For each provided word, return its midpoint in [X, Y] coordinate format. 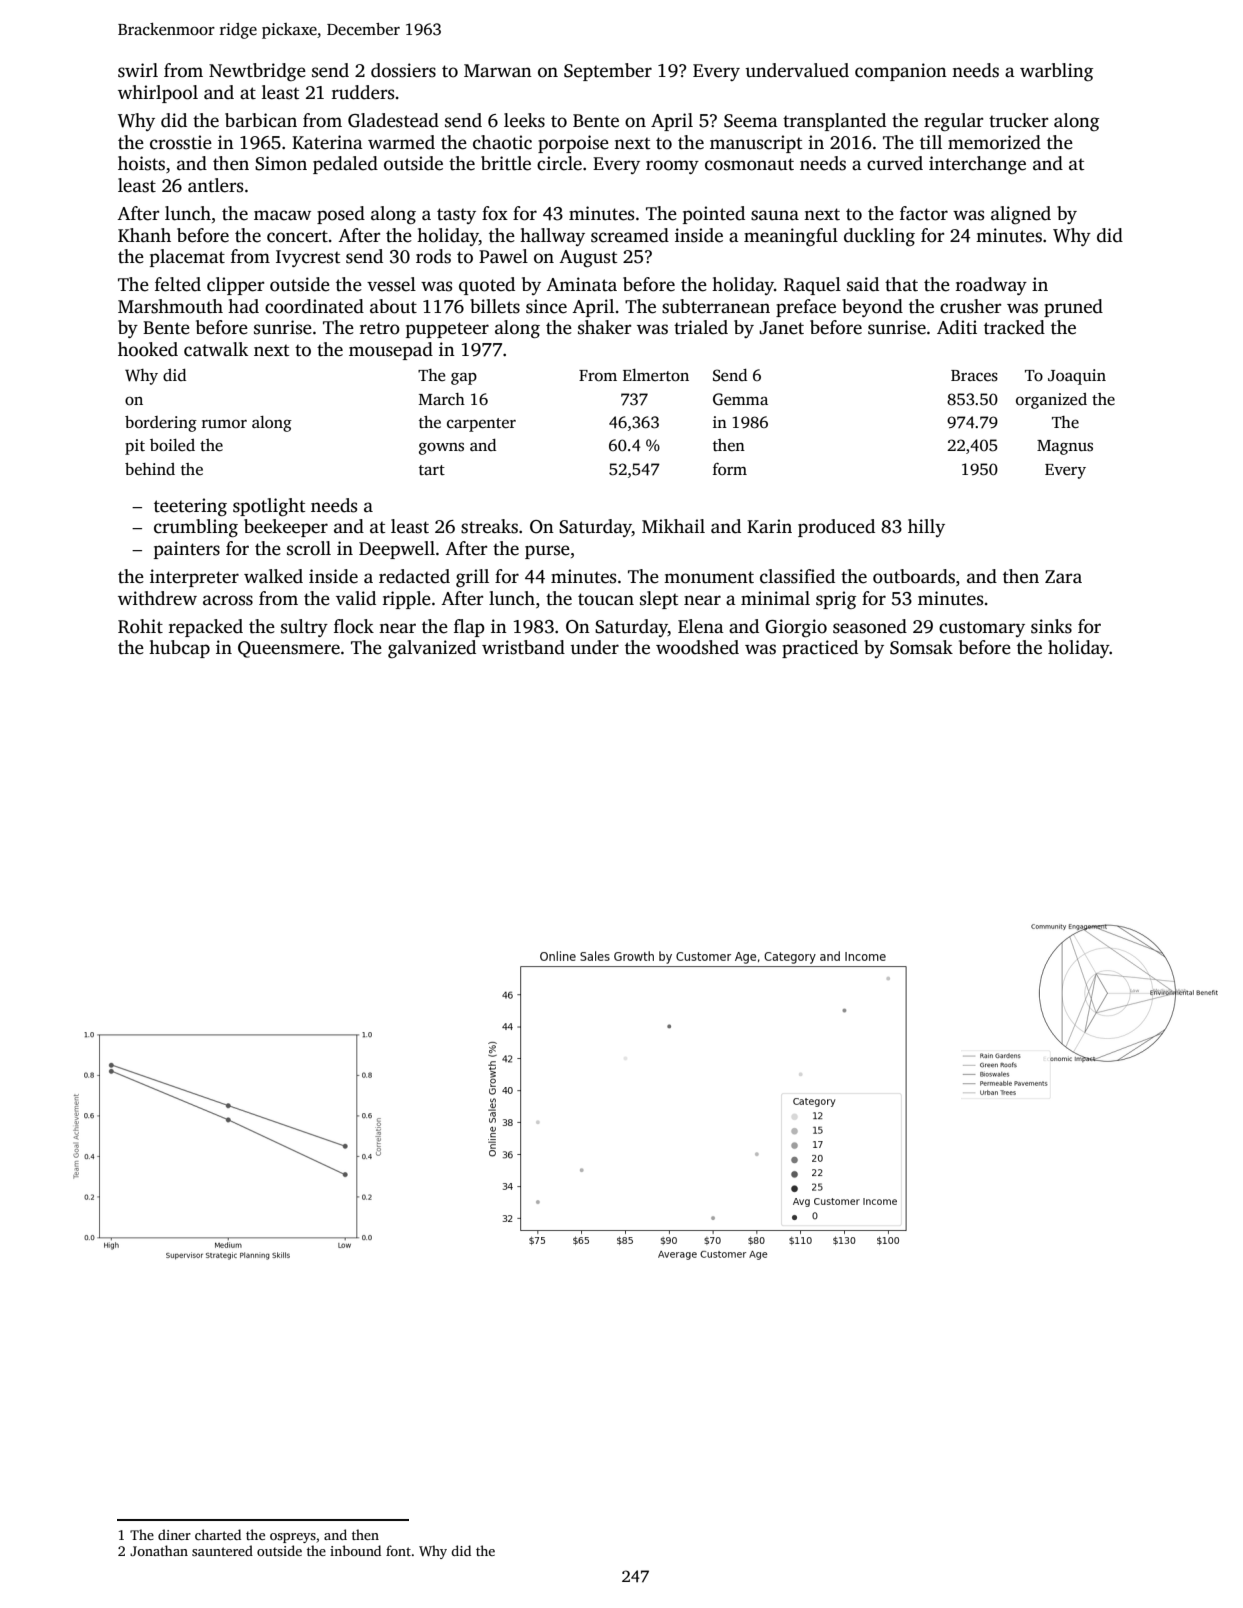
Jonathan [159, 1550]
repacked [206, 628]
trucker [1018, 120]
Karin [769, 526]
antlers [215, 185]
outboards [914, 576]
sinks [1051, 626]
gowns [441, 448]
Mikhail [673, 526]
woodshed [697, 647]
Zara [1063, 577]
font [398, 1550]
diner [174, 1534]
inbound [355, 1550]
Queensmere [289, 649]
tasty [456, 216]
